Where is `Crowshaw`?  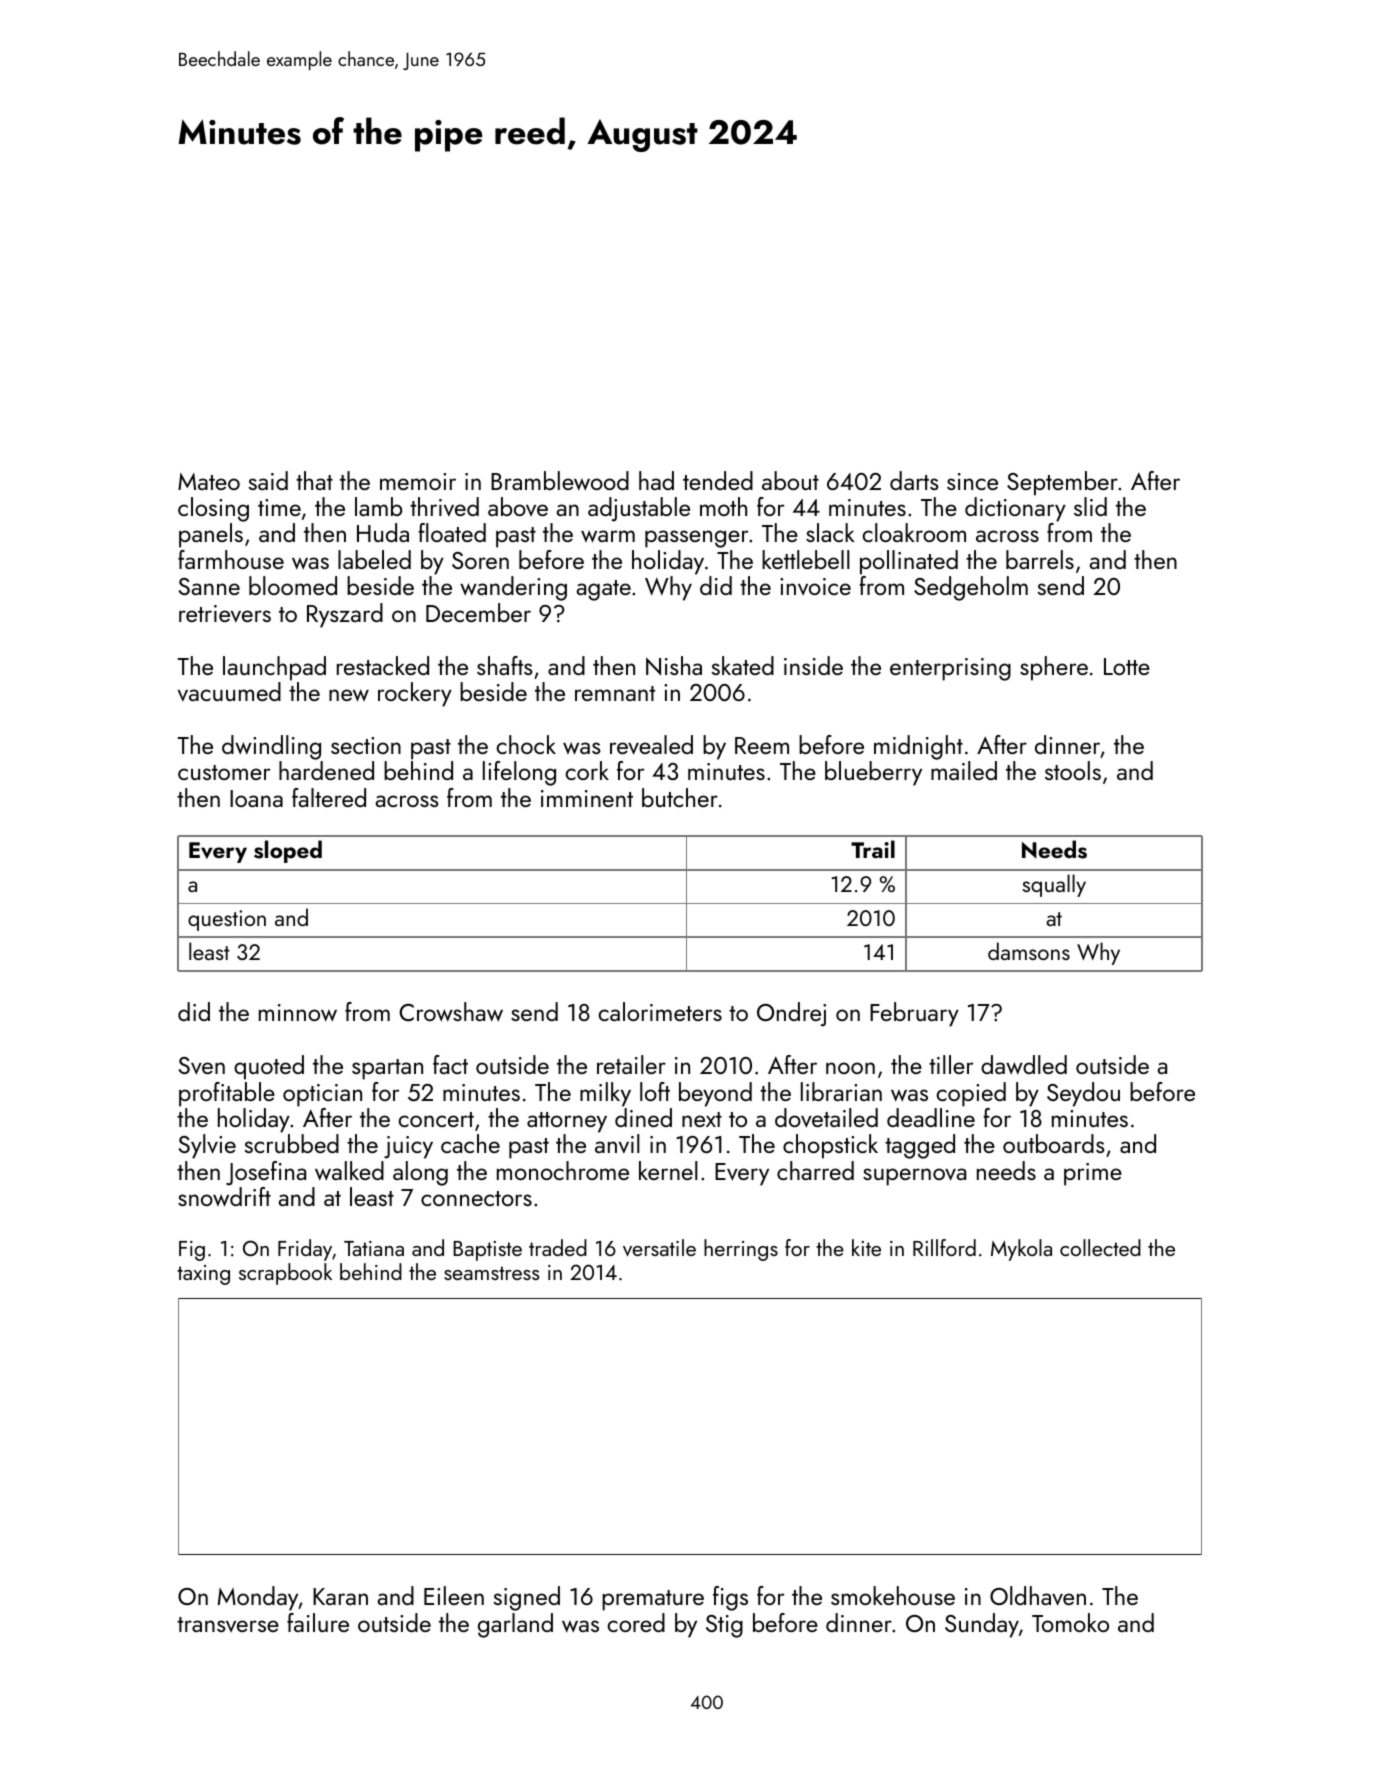
Crowshaw is located at coordinates (451, 1012).
